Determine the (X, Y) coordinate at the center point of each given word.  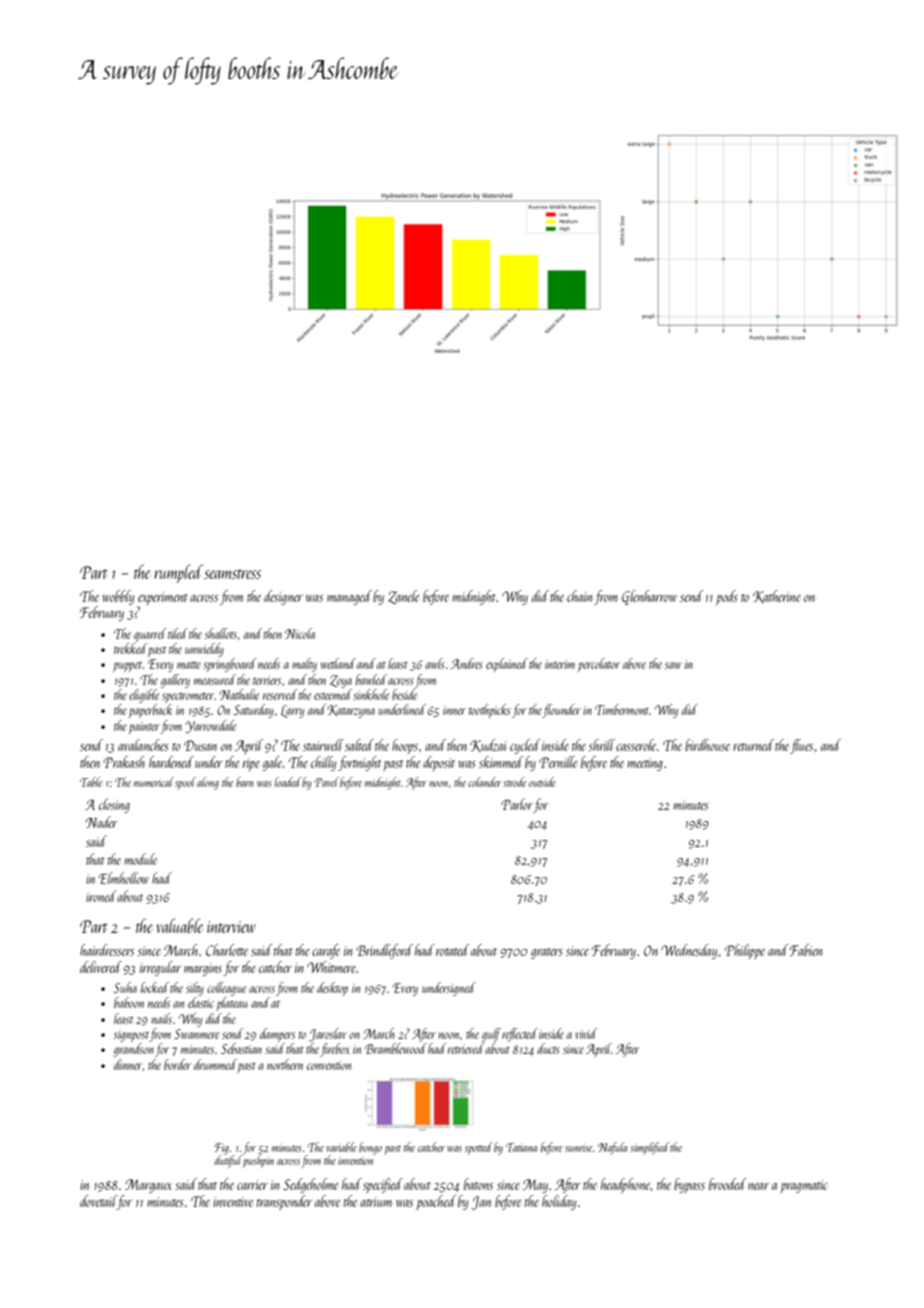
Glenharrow (649, 597)
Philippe (745, 951)
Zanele (403, 597)
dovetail (98, 1202)
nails (161, 1018)
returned (753, 745)
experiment (163, 598)
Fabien (806, 950)
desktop (332, 989)
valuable (179, 925)
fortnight (359, 763)
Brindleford (384, 951)
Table (91, 782)
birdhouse (707, 745)
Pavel (326, 782)
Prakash (123, 762)
